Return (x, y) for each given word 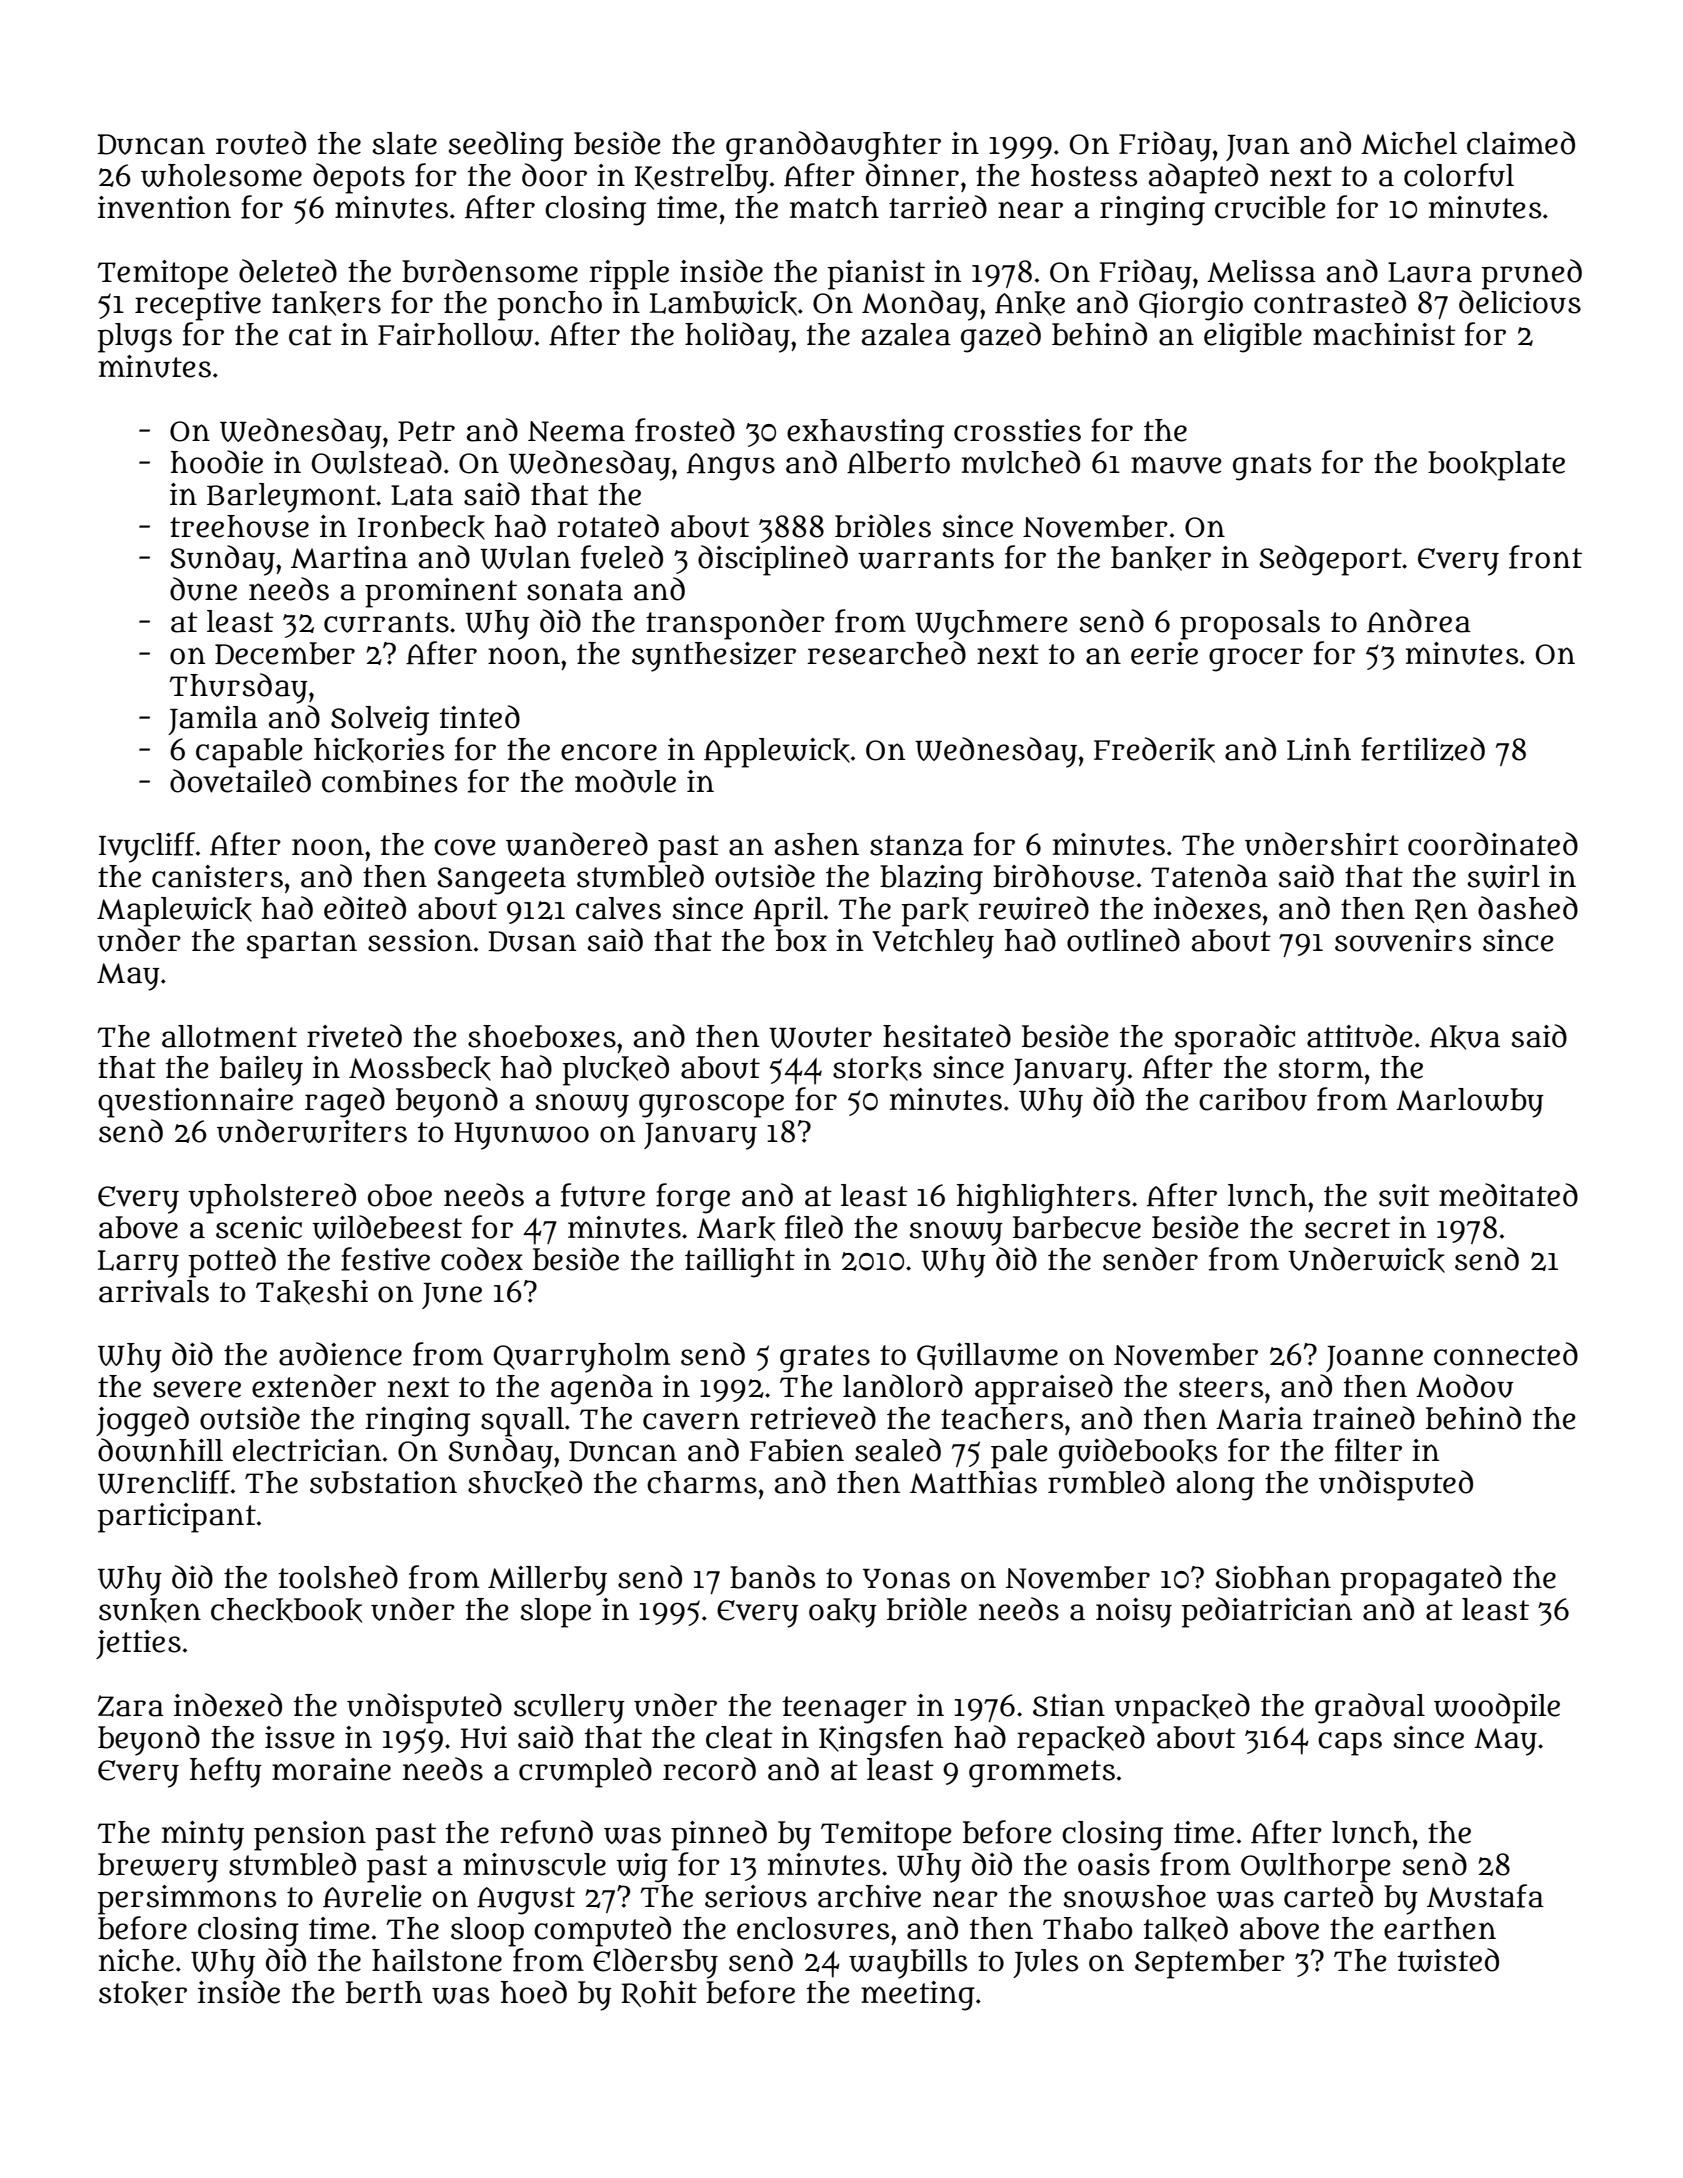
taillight (740, 1263)
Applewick (777, 753)
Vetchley (933, 944)
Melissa (1261, 271)
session (420, 940)
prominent (441, 593)
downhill (160, 1450)
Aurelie (372, 1896)
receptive (198, 306)
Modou (1465, 1386)
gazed (1001, 337)
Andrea (1419, 621)
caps (1350, 1744)
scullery (569, 1709)
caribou (1253, 1099)
